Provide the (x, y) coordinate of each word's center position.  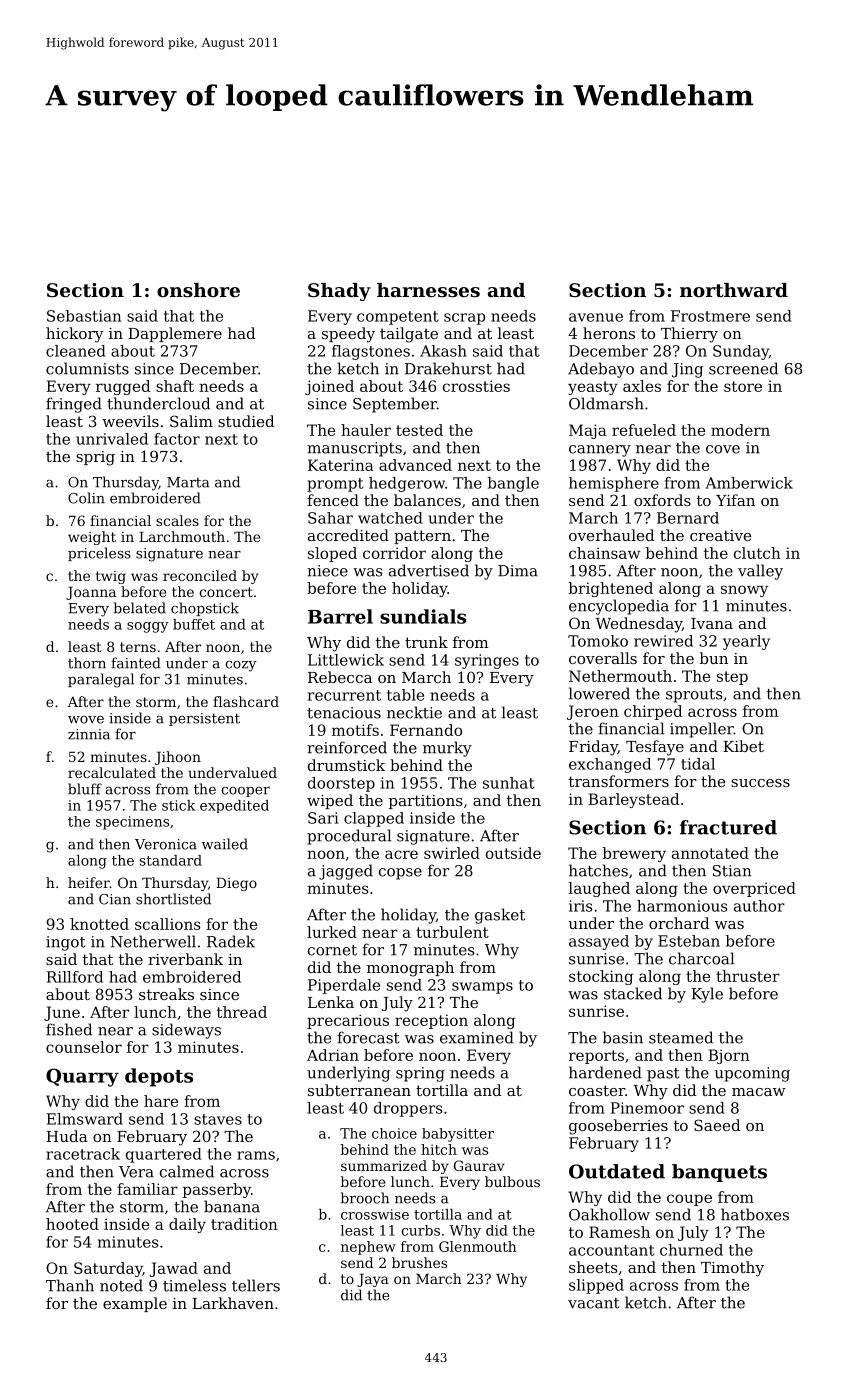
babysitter (458, 1135)
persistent (204, 719)
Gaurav (479, 1165)
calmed (187, 1171)
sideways (186, 1031)
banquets (719, 1173)
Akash (443, 351)
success (760, 783)
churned (691, 1250)
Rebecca (340, 677)
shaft (175, 386)
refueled (644, 430)
